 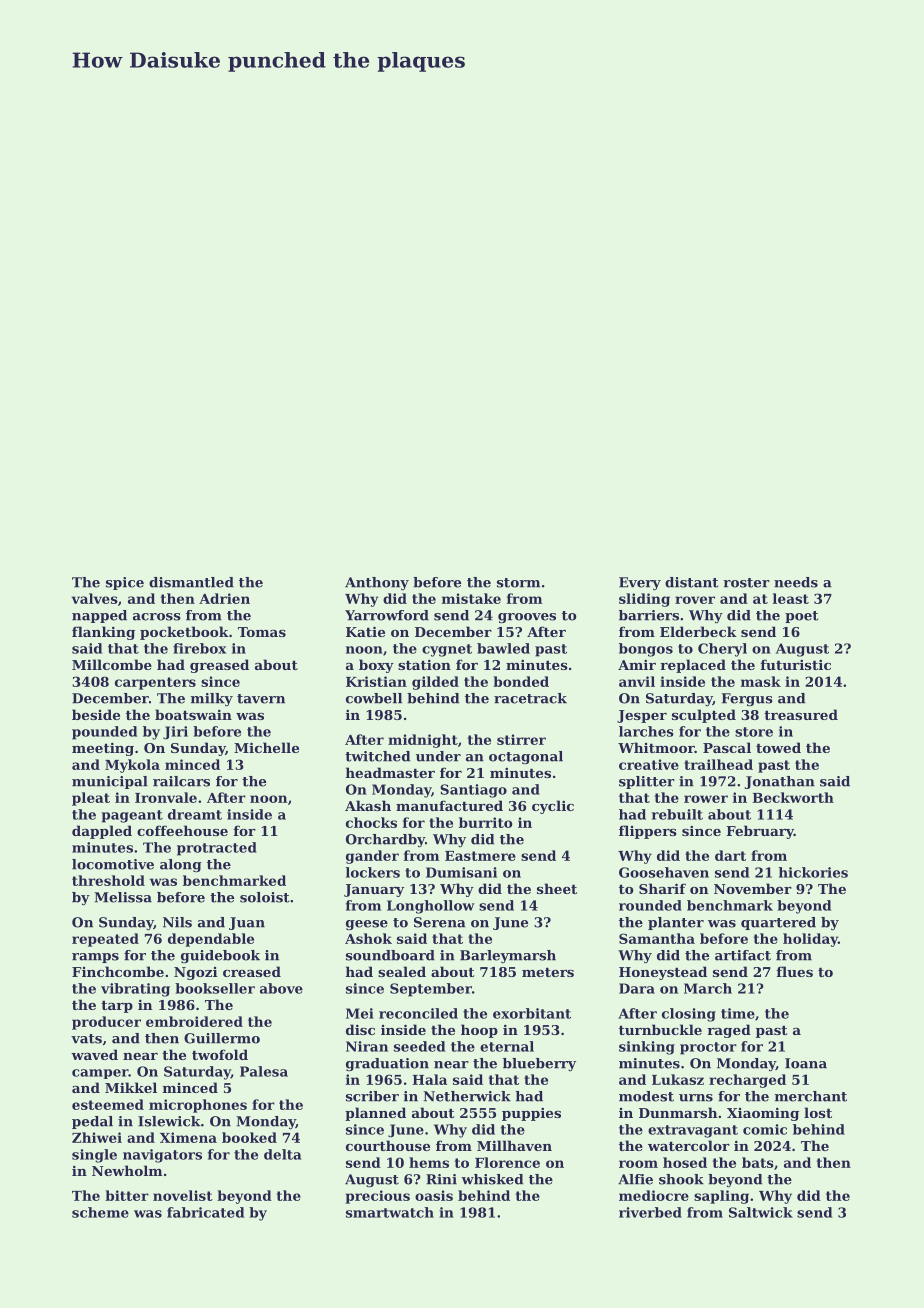 I want to click on scheme, so click(x=100, y=1212).
